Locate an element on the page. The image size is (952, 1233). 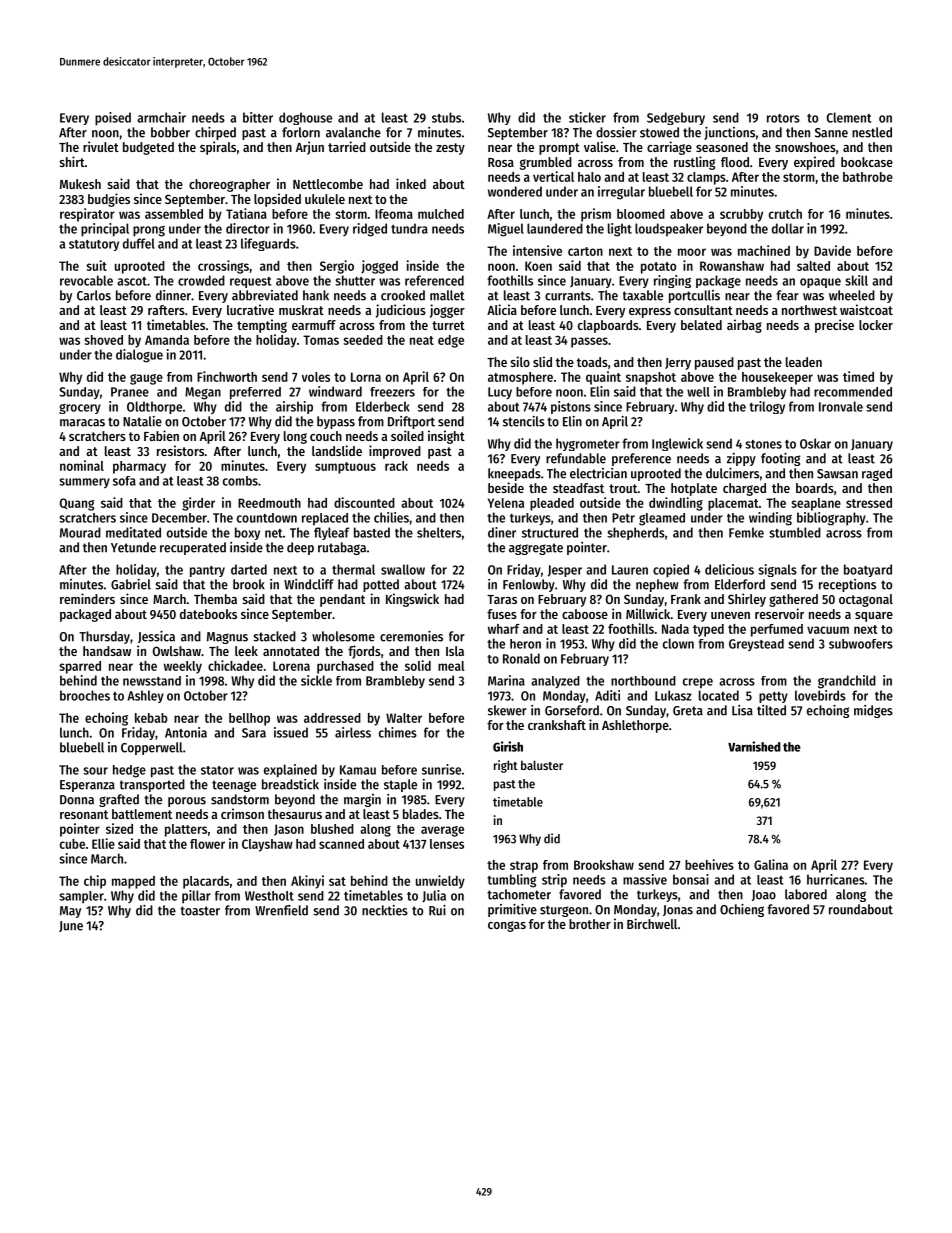
Gabriel is located at coordinates (131, 584).
